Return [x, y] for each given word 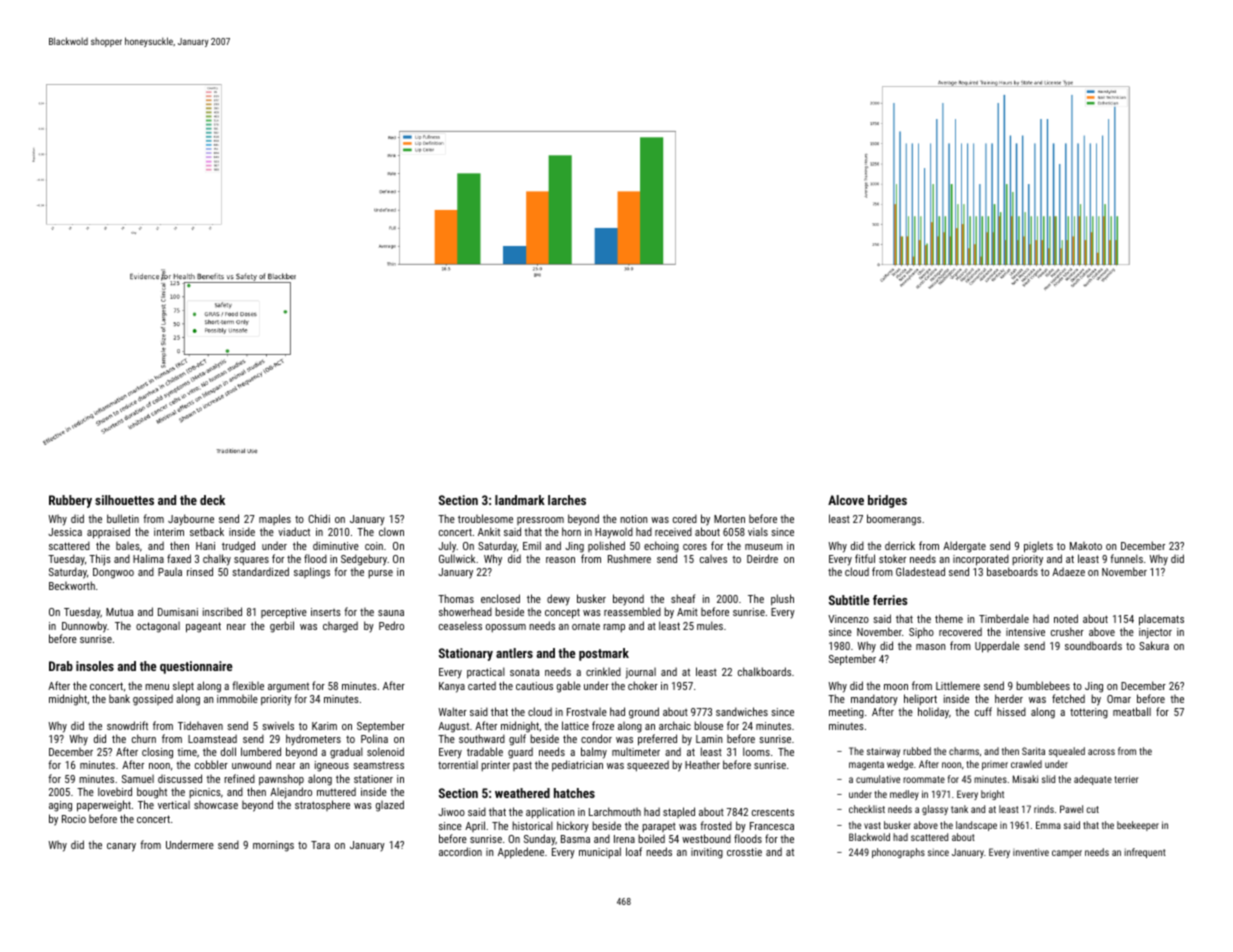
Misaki [1025, 779]
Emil [532, 545]
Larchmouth [615, 811]
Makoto [1086, 546]
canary [121, 847]
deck [212, 500]
